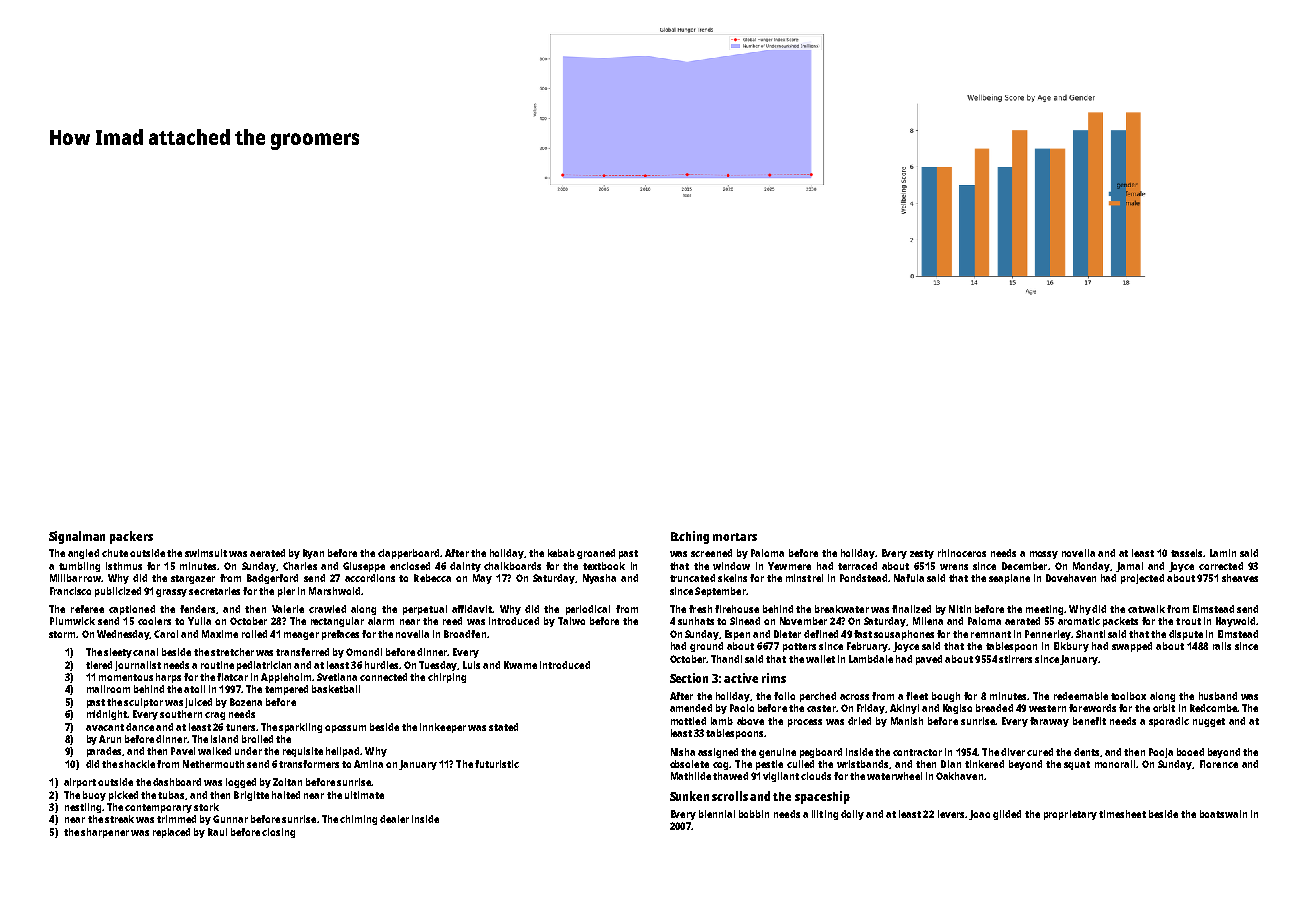  What do you see at coordinates (717, 814) in the screenshot?
I see `biennial` at bounding box center [717, 814].
